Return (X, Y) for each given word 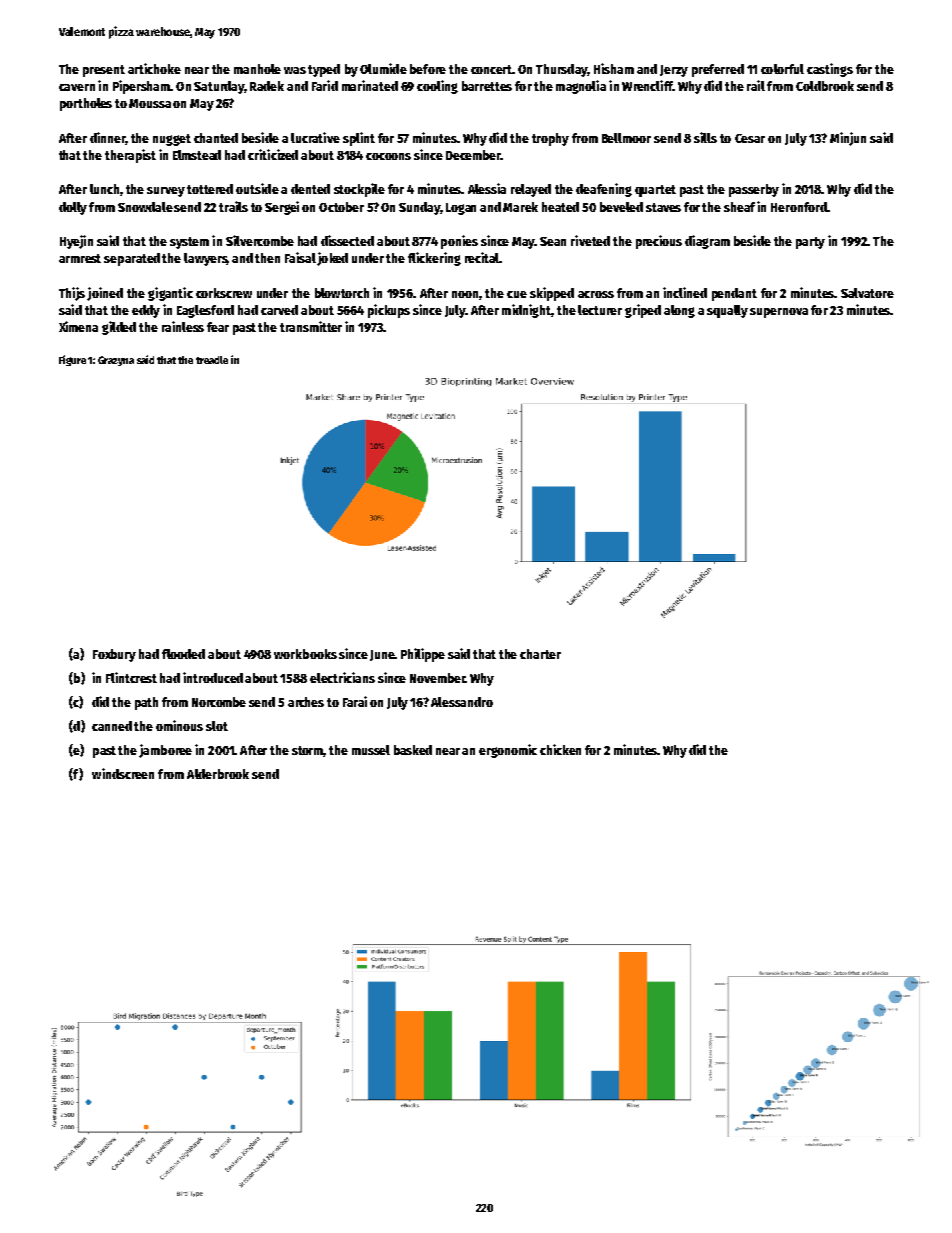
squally (727, 311)
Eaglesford (205, 311)
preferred (718, 70)
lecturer (600, 310)
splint (359, 139)
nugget (172, 140)
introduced (213, 677)
